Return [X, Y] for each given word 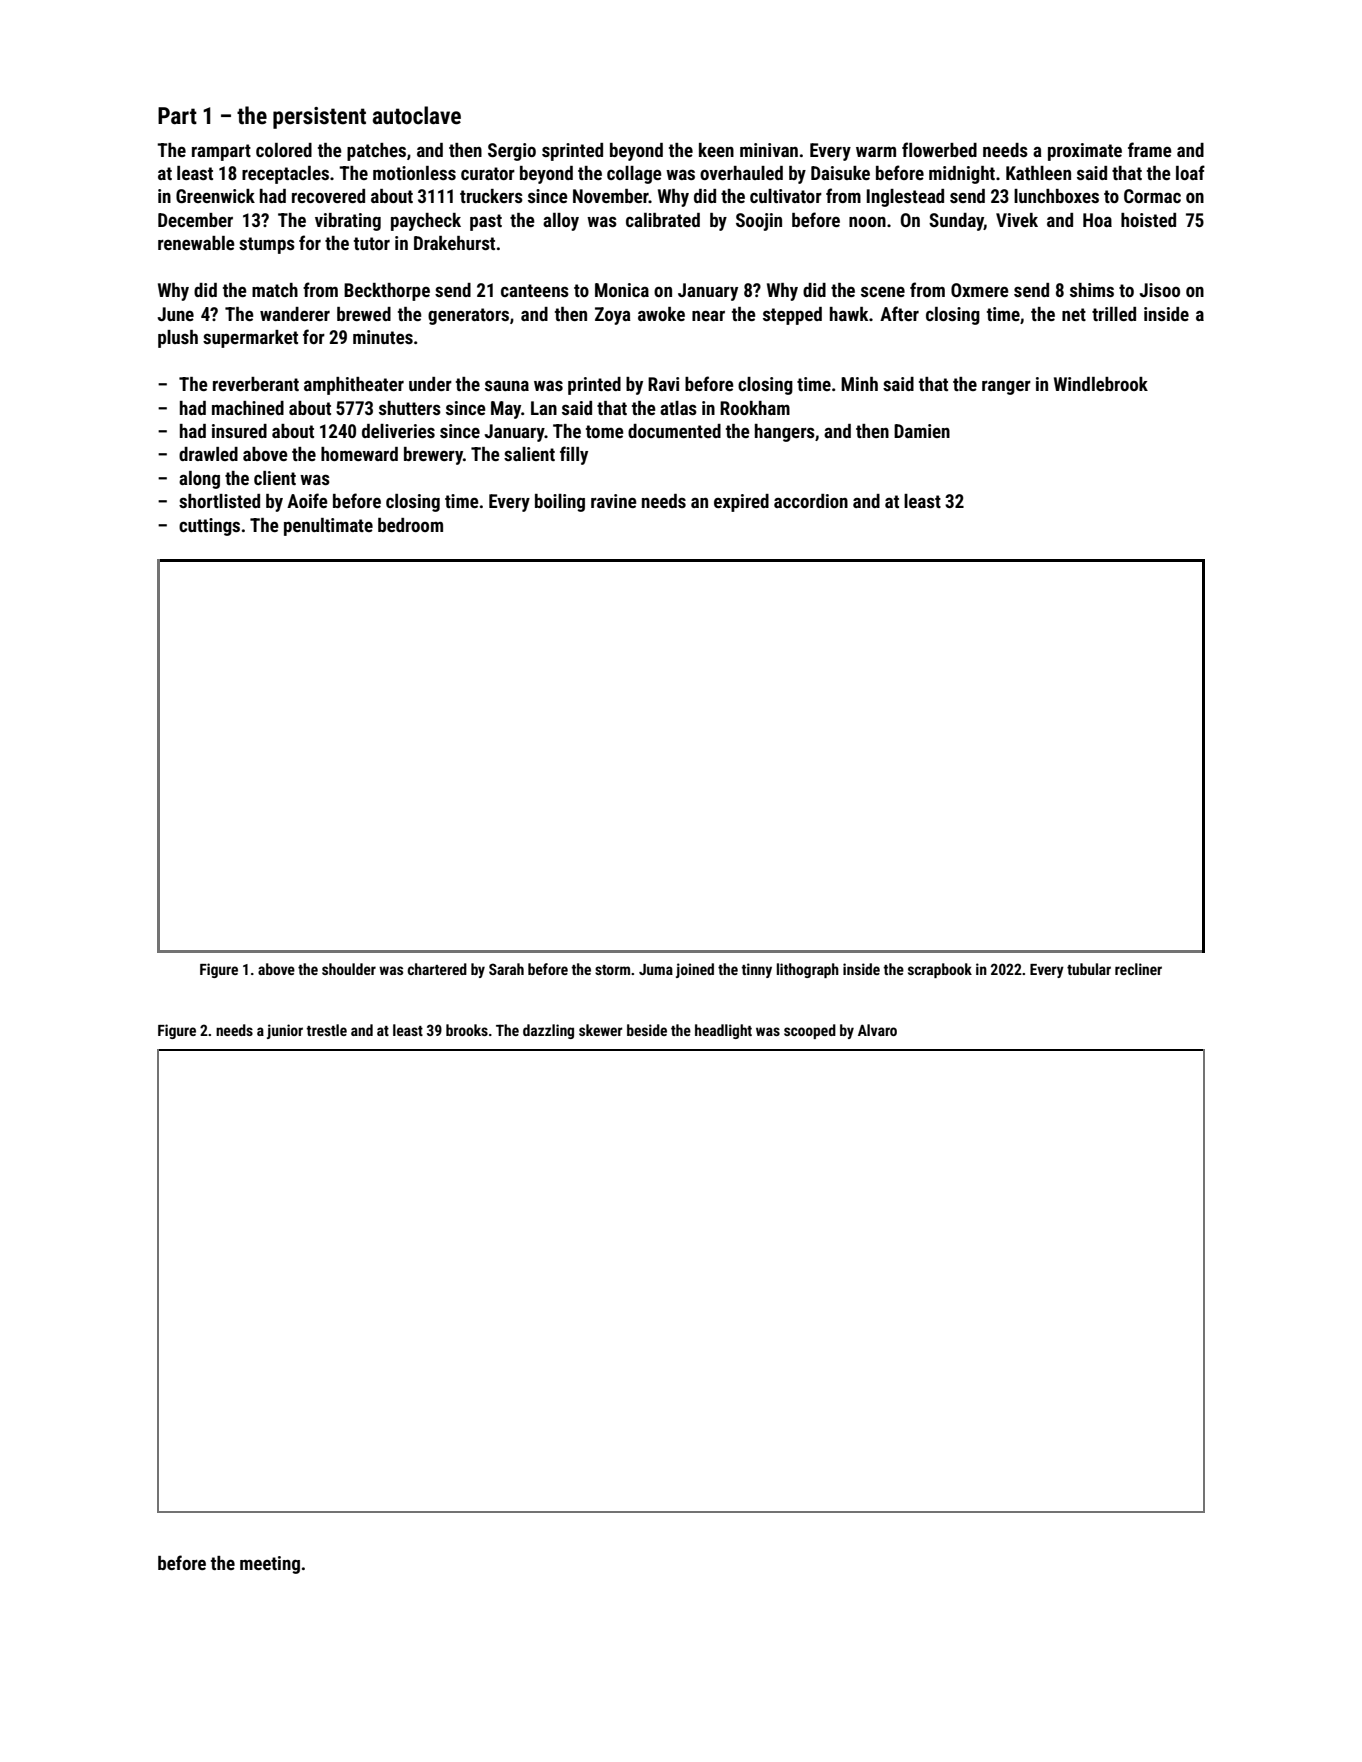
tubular [1089, 969]
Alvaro [877, 1030]
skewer [601, 1030]
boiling [560, 503]
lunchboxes [1056, 196]
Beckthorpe [387, 292]
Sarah [506, 969]
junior [285, 1031]
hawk [849, 314]
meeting [270, 1565]
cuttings [209, 527]
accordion [811, 501]
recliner [1138, 969]
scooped [810, 1031]
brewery [433, 456]
